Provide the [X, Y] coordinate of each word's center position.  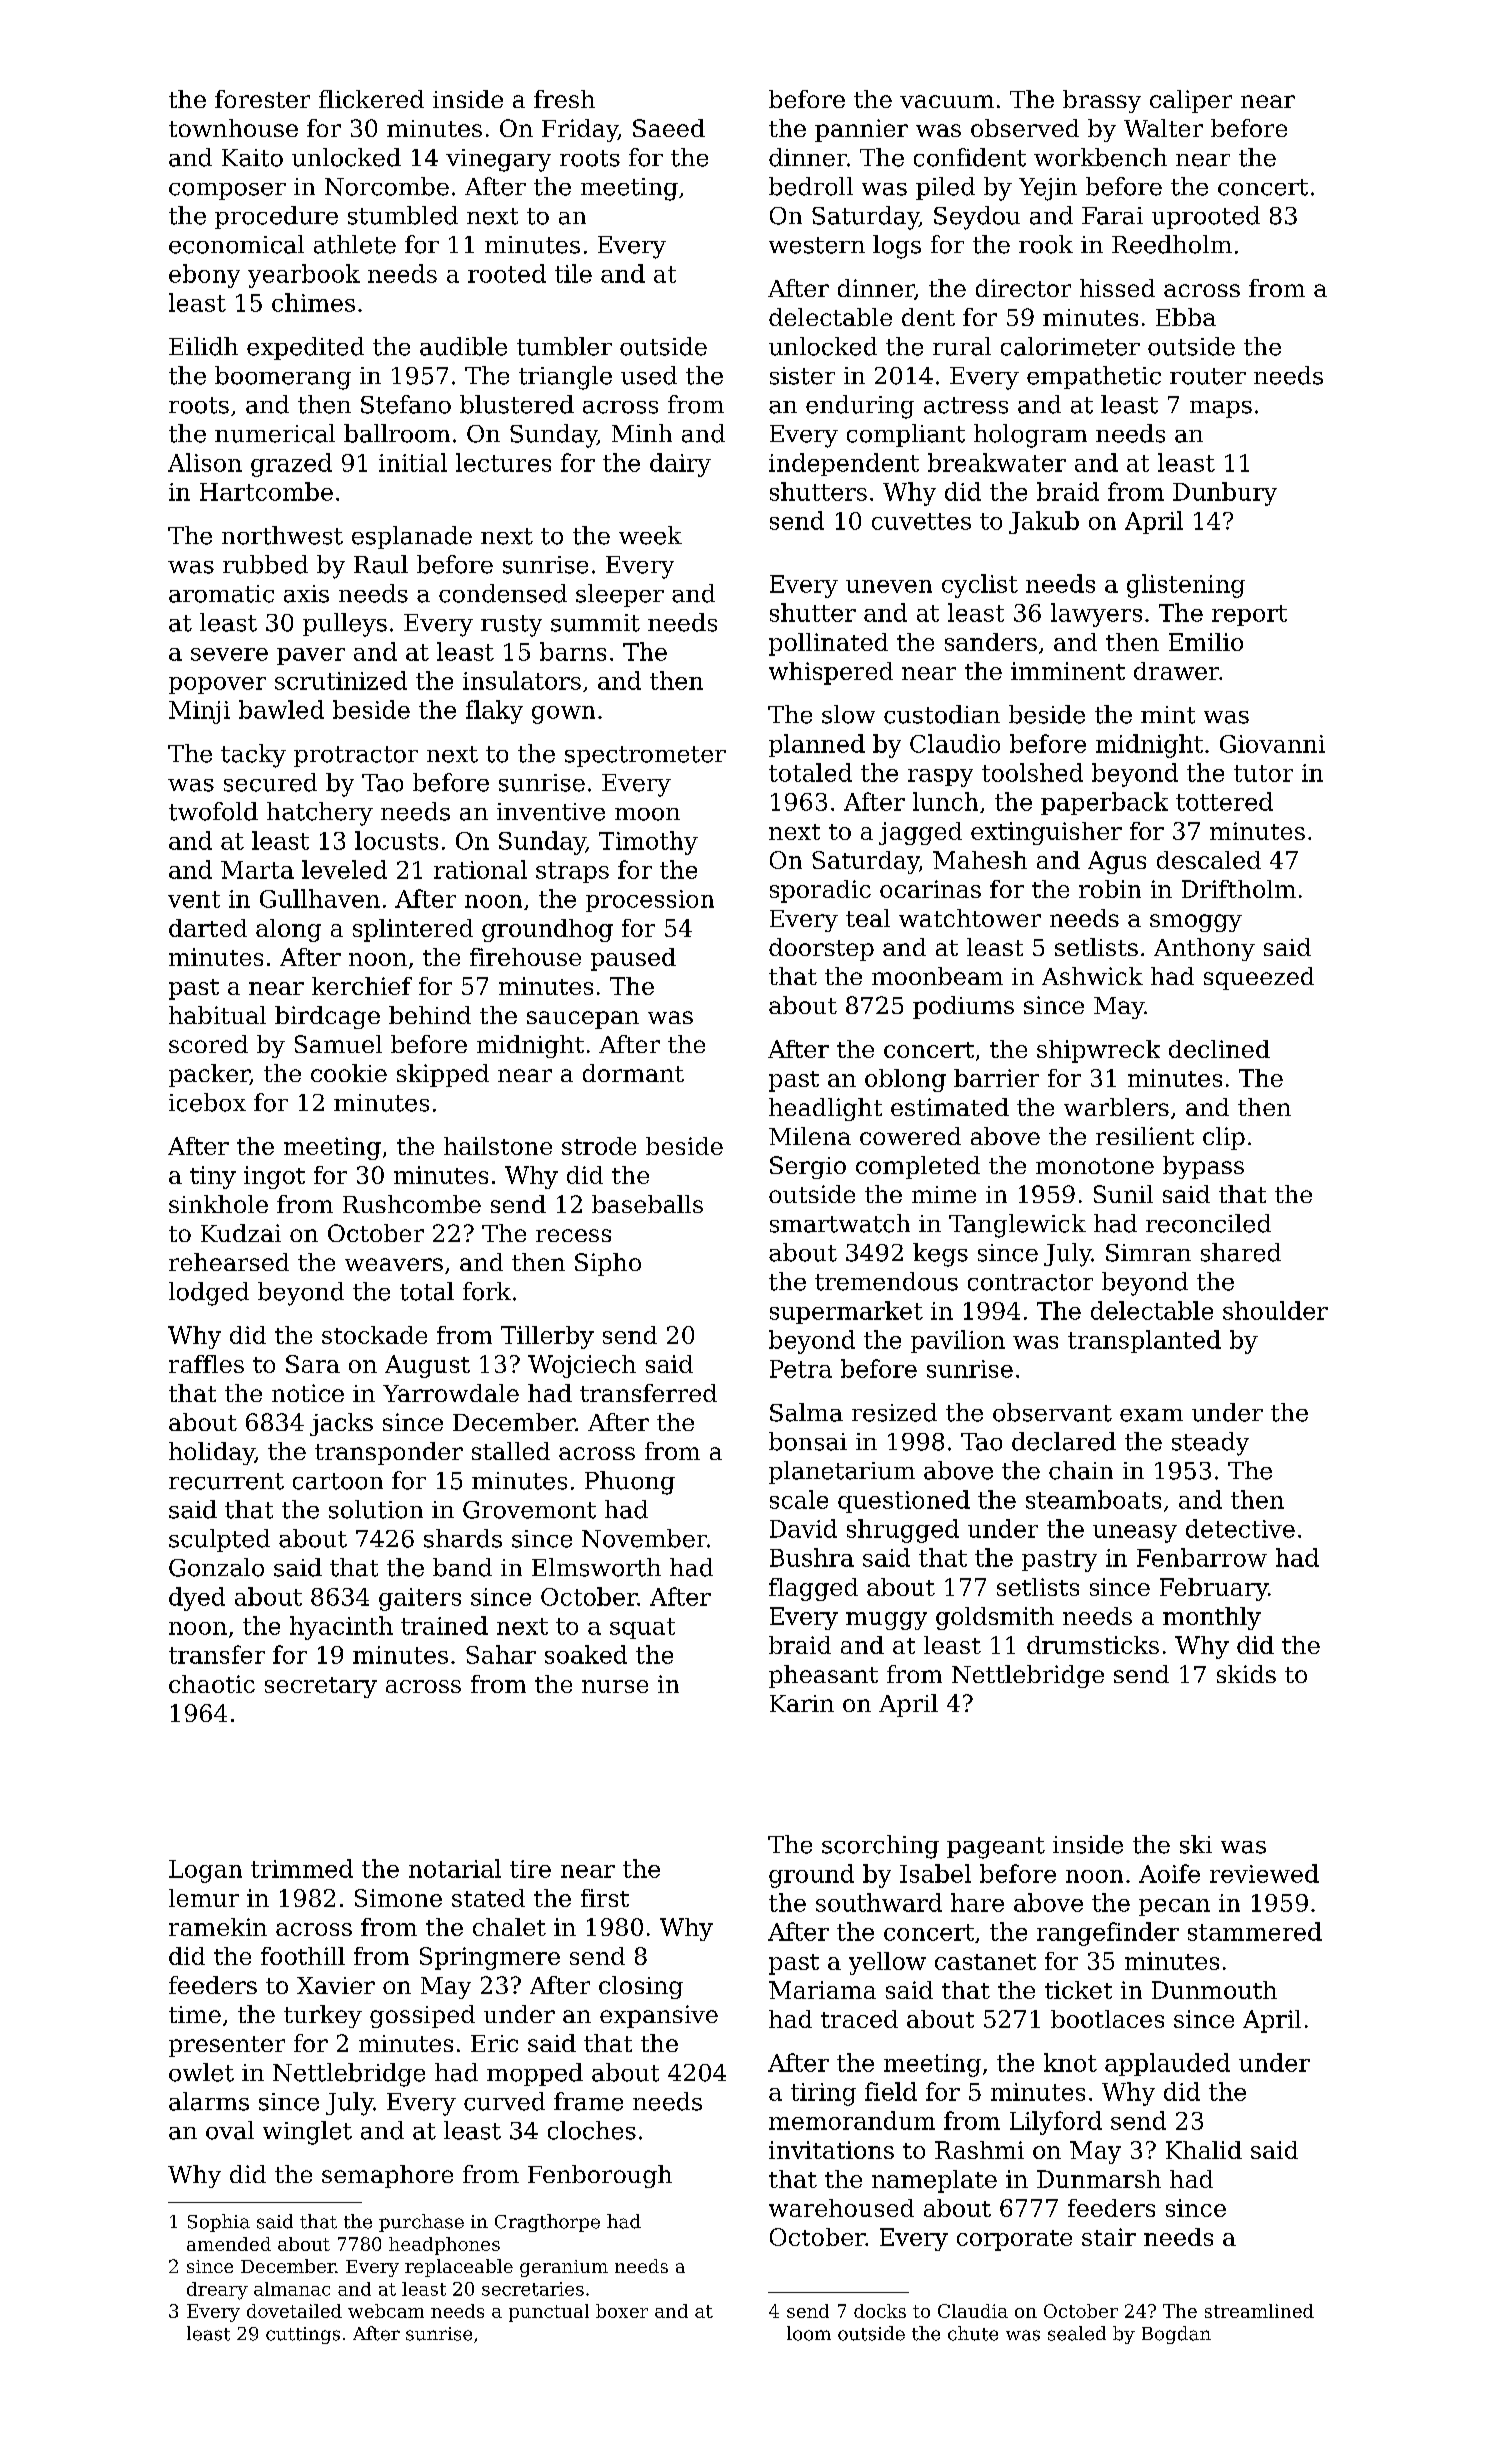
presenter [227, 2046]
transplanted [1144, 1341]
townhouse [233, 128]
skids [1246, 1674]
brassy [1102, 101]
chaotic [212, 1684]
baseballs [647, 1204]
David [803, 1528]
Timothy [648, 843]
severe [229, 654]
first [605, 1898]
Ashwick [1092, 976]
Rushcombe [412, 1204]
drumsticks [1093, 1645]
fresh [564, 99]
